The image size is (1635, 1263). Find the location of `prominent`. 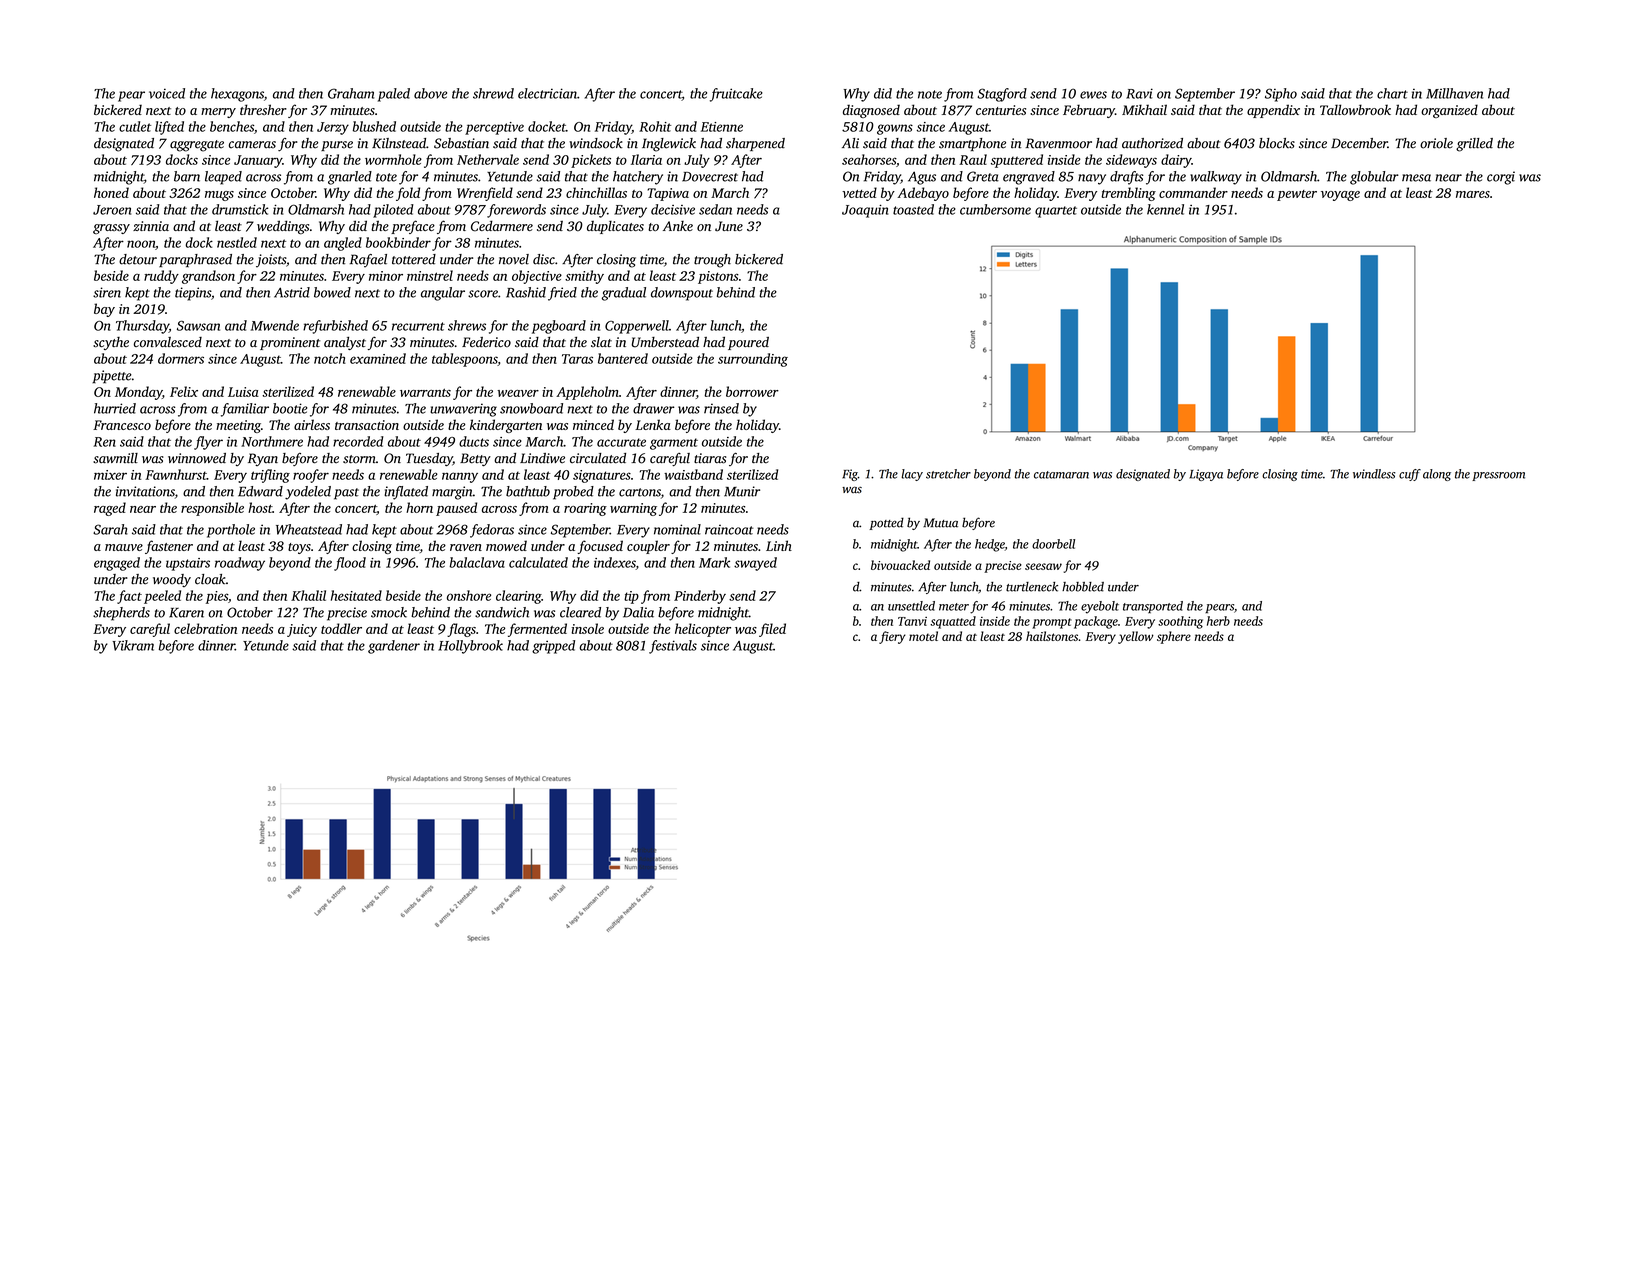

prominent is located at coordinates (290, 343).
